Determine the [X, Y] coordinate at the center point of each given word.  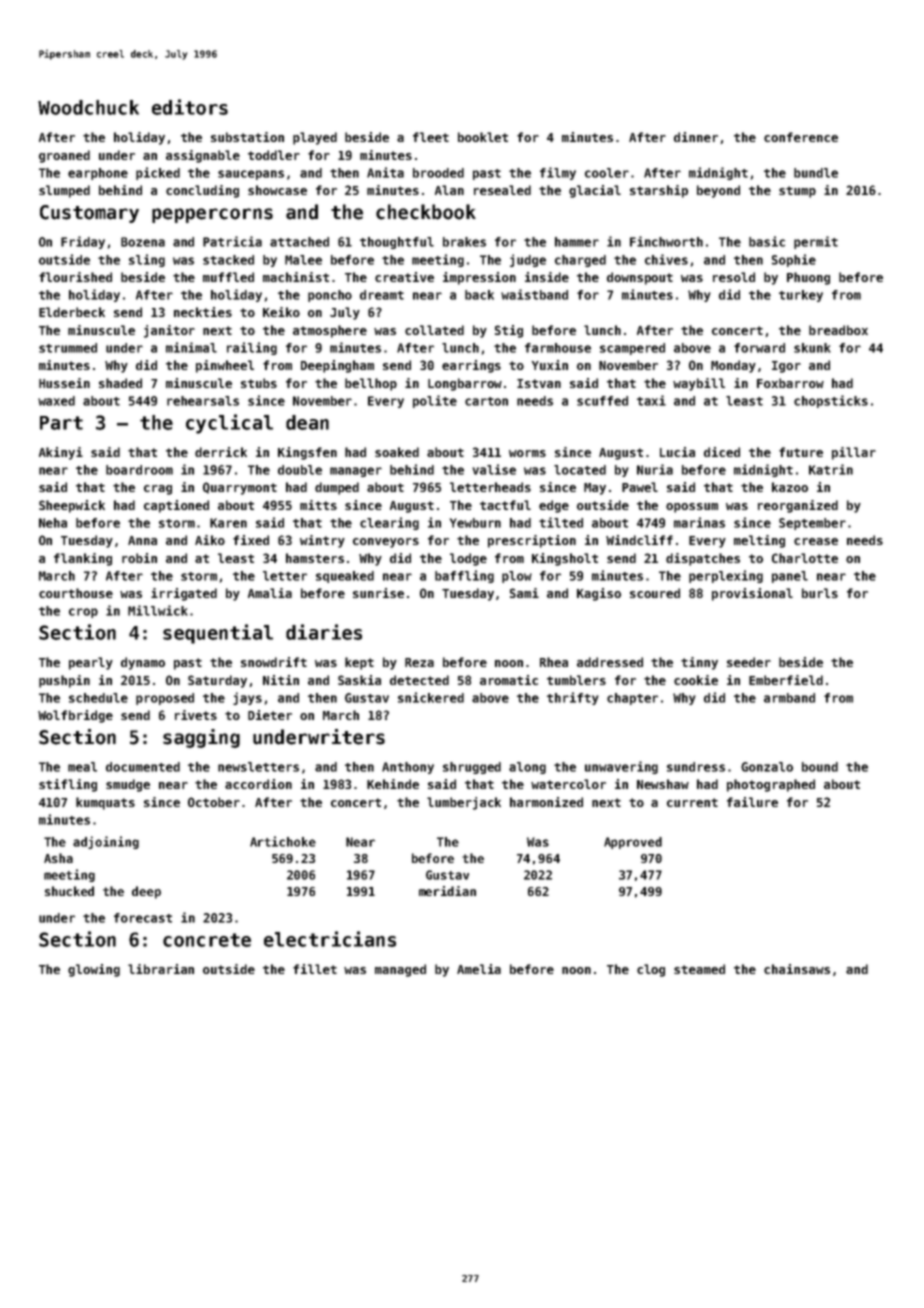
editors [190, 107]
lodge [468, 559]
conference [801, 137]
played [315, 138]
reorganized [798, 506]
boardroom [139, 470]
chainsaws [797, 969]
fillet [315, 969]
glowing [94, 970]
